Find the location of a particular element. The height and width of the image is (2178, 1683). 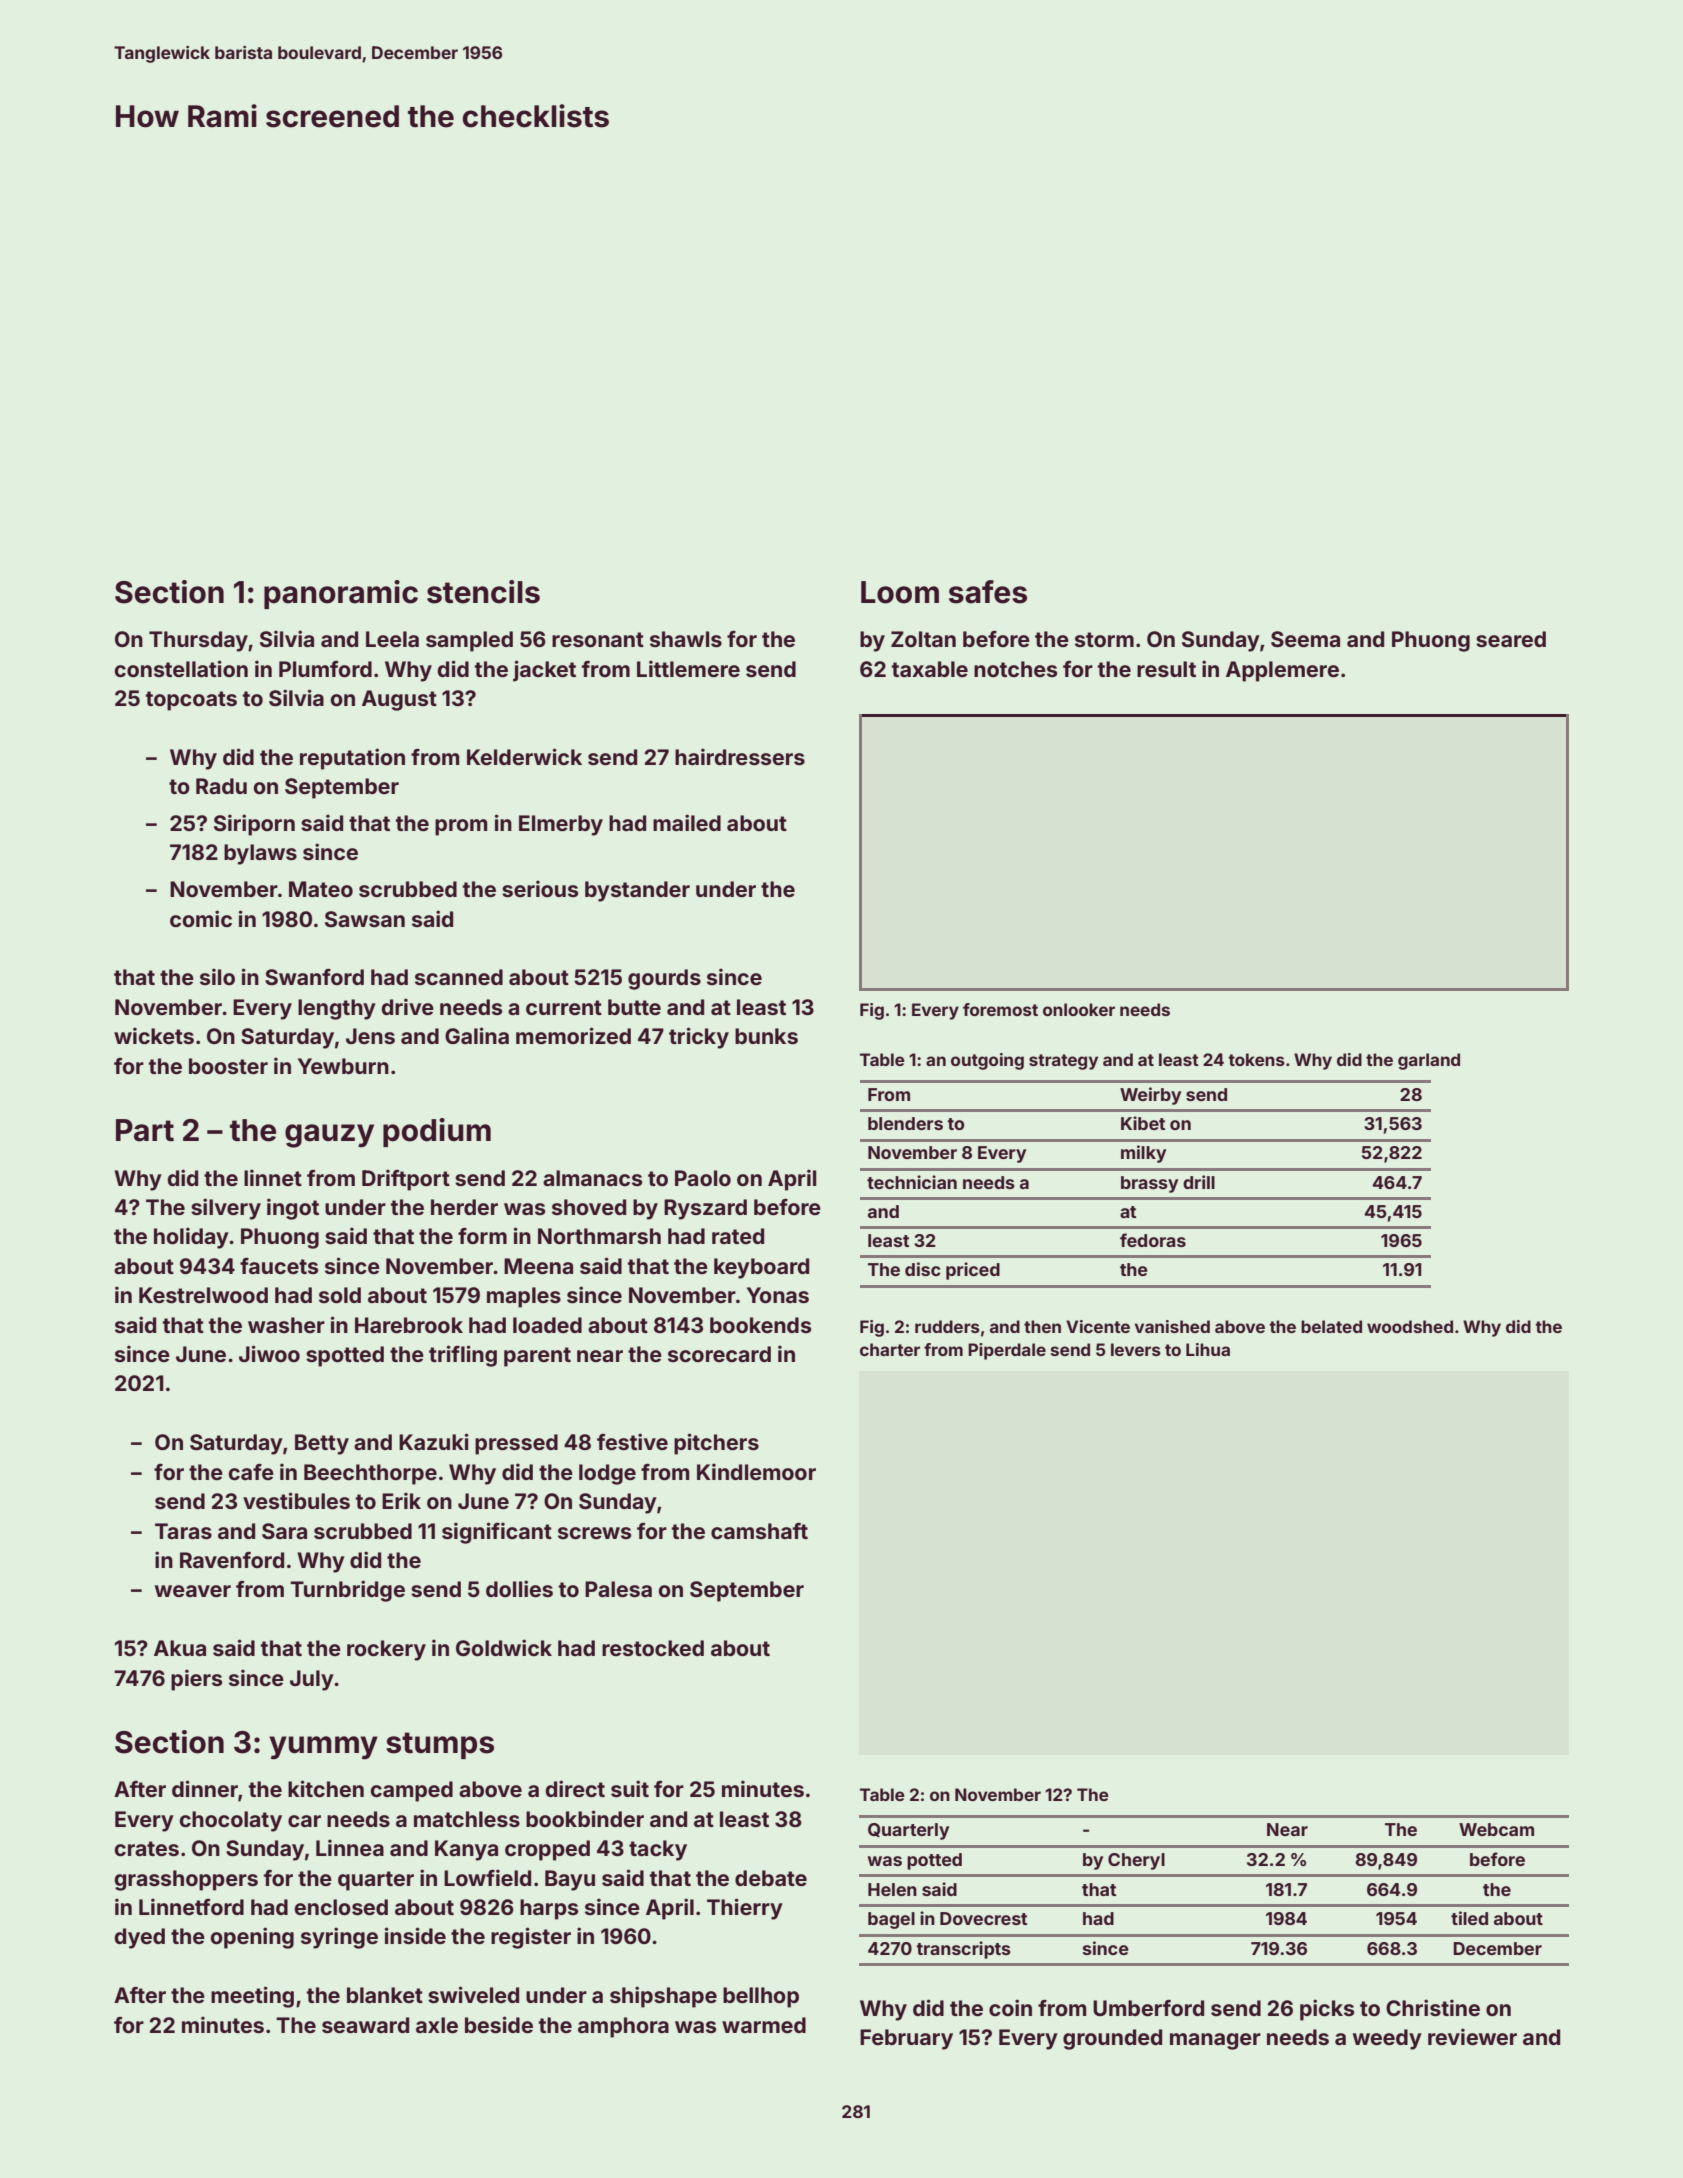

camshaft is located at coordinates (759, 1531).
